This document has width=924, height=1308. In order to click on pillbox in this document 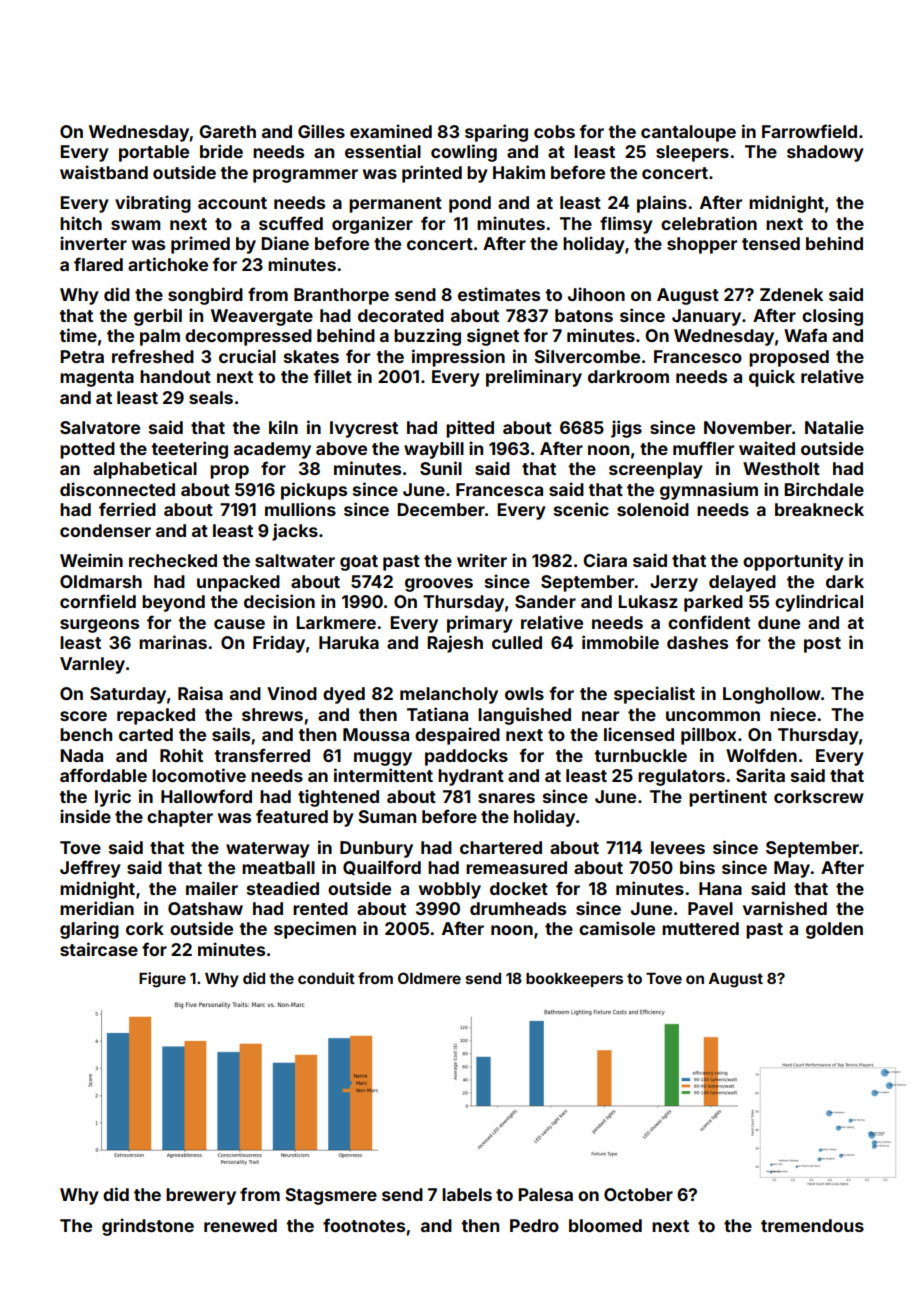, I will do `click(708, 736)`.
